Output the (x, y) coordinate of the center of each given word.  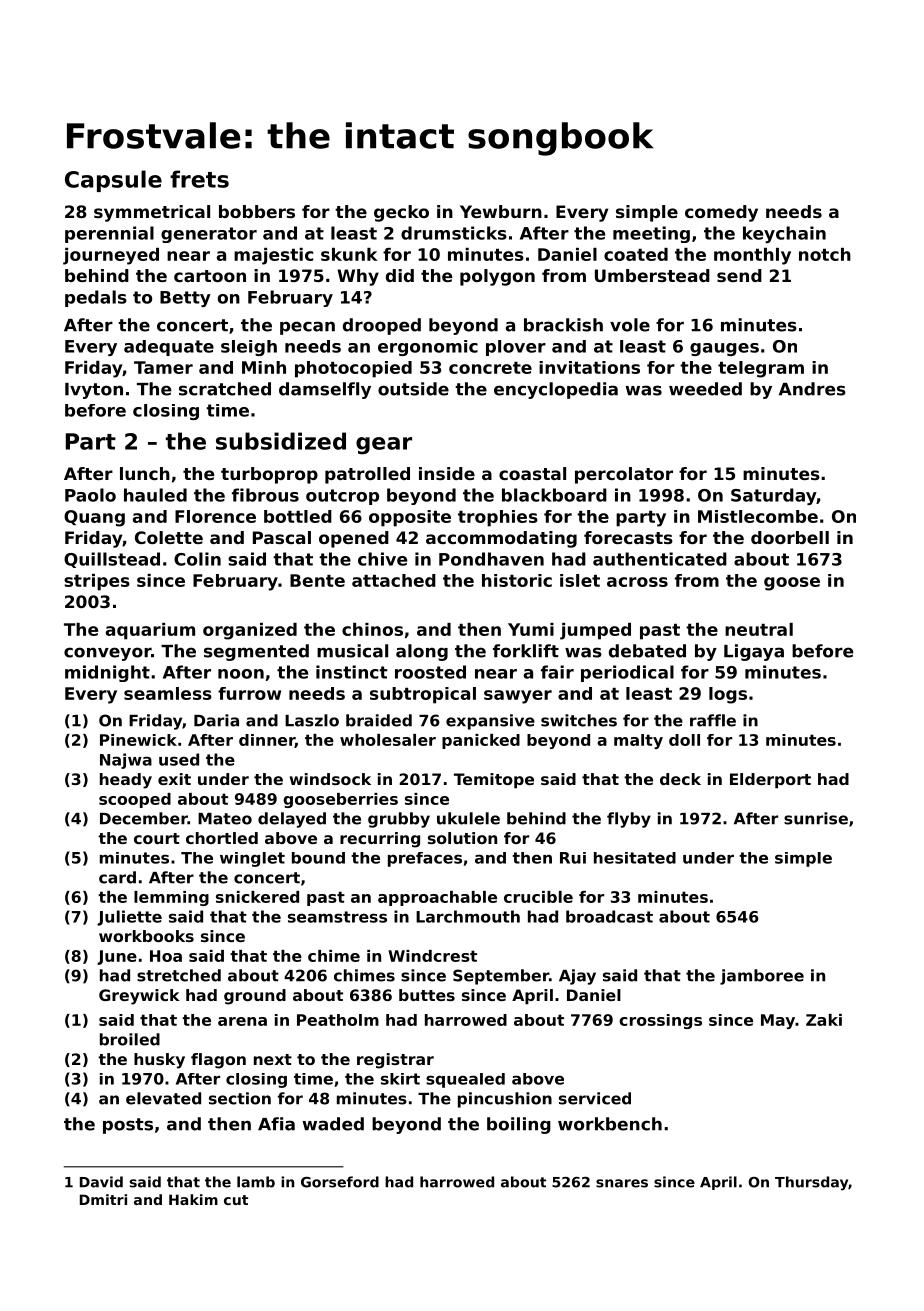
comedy (721, 213)
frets (199, 179)
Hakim (193, 1199)
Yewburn (501, 211)
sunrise (816, 818)
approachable (437, 898)
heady (126, 781)
